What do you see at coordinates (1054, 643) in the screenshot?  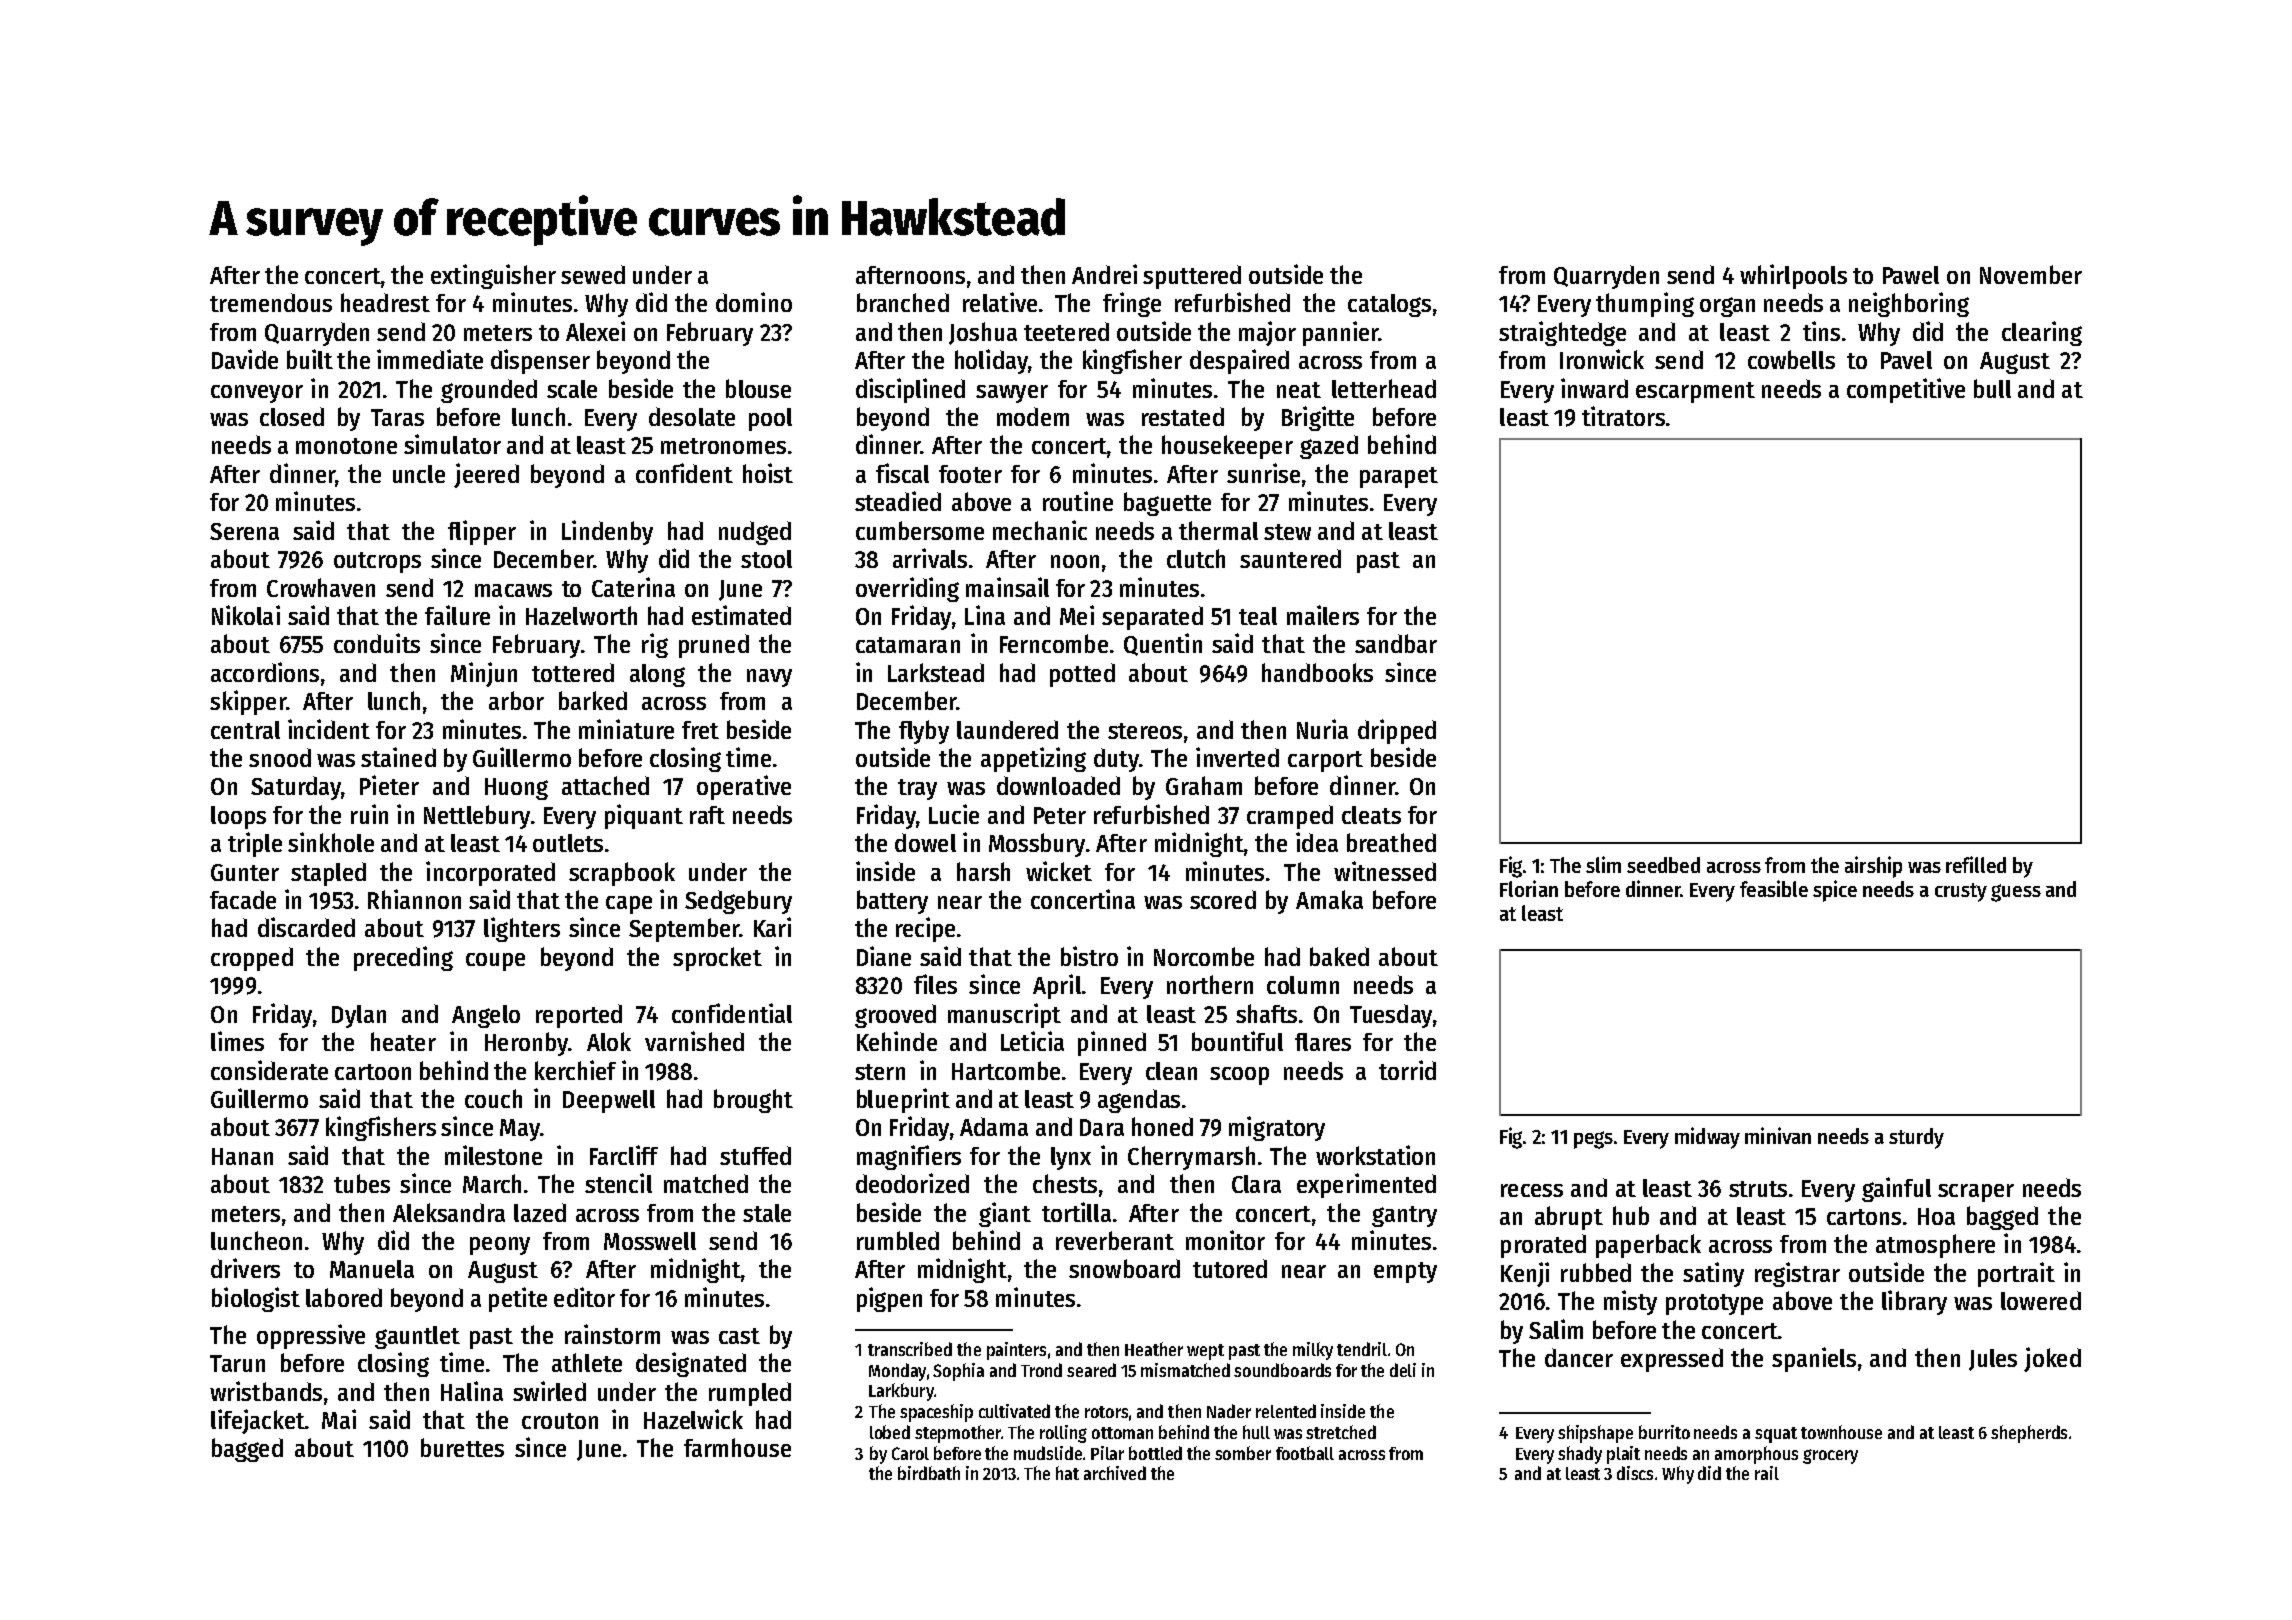 I see `Ferncombe` at bounding box center [1054, 643].
